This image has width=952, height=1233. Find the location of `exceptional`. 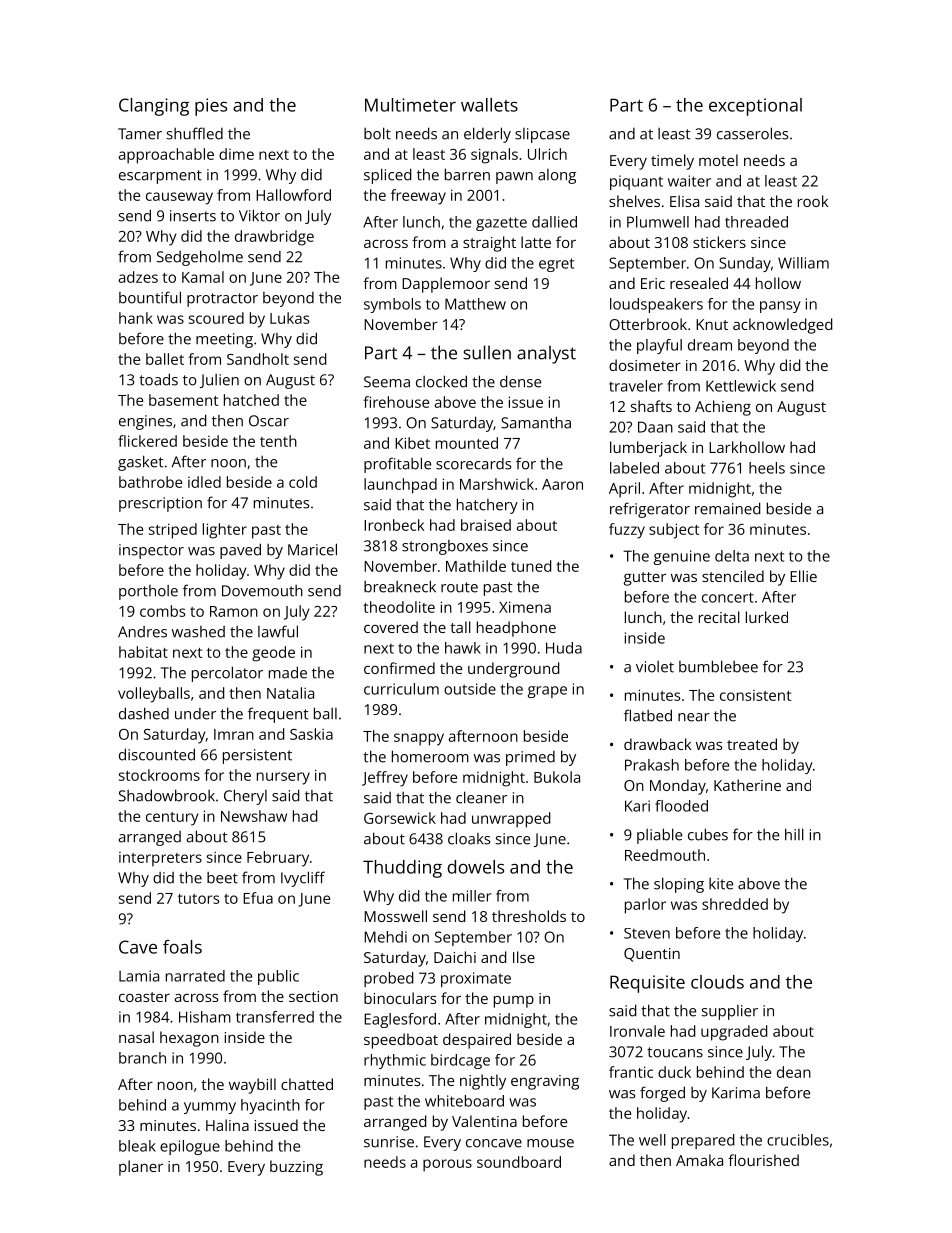

exceptional is located at coordinates (755, 107).
